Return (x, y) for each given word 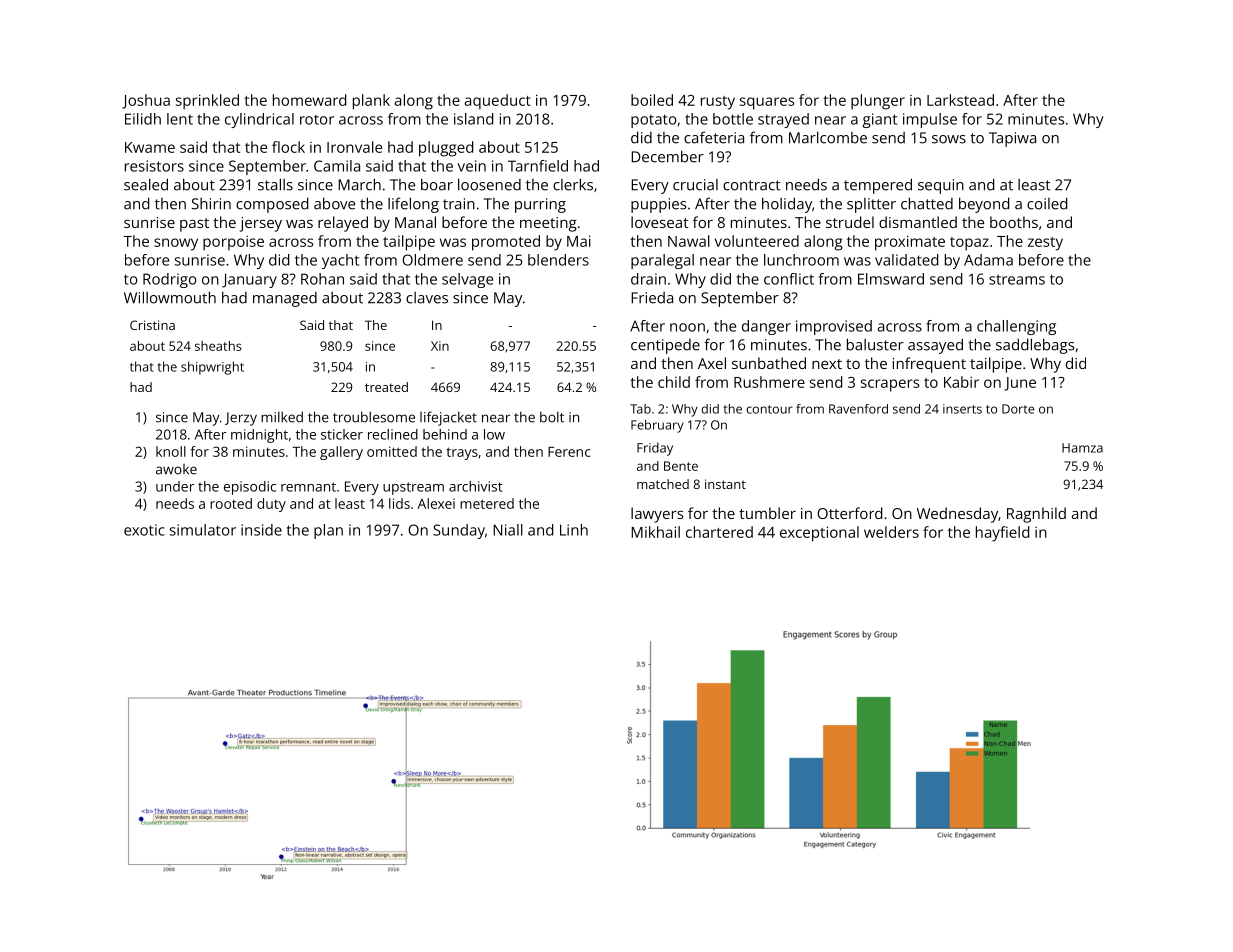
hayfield (1002, 534)
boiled (652, 100)
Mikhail (655, 532)
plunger (878, 102)
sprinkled (207, 102)
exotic (144, 530)
